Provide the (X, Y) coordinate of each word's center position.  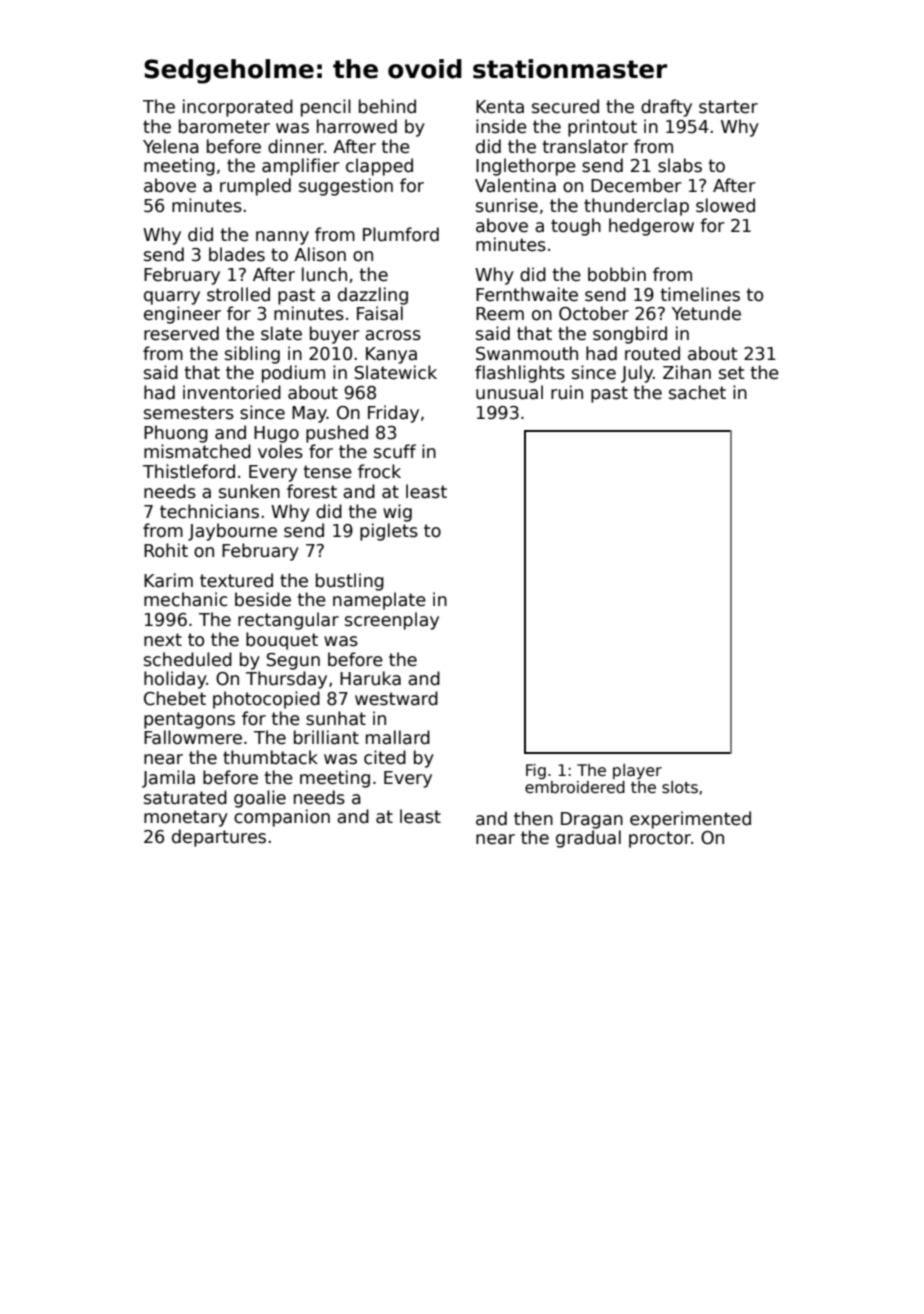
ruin (567, 392)
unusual (509, 392)
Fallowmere (193, 737)
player (637, 771)
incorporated (238, 108)
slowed (725, 205)
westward (396, 698)
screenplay (392, 621)
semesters (189, 413)
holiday (175, 680)
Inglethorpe (526, 167)
